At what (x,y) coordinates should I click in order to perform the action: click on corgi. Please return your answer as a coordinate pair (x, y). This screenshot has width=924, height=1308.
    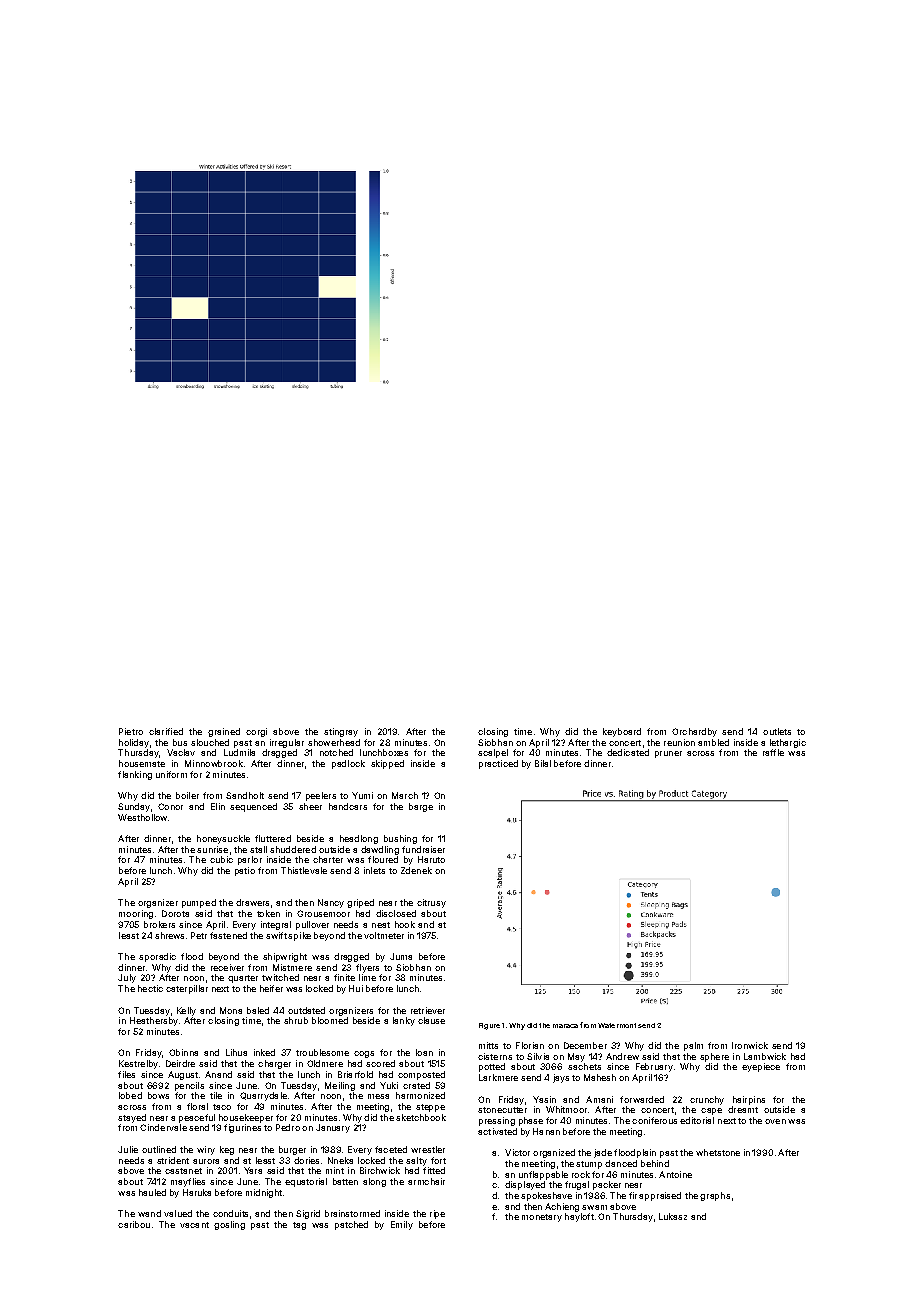
    Looking at the image, I should click on (256, 732).
